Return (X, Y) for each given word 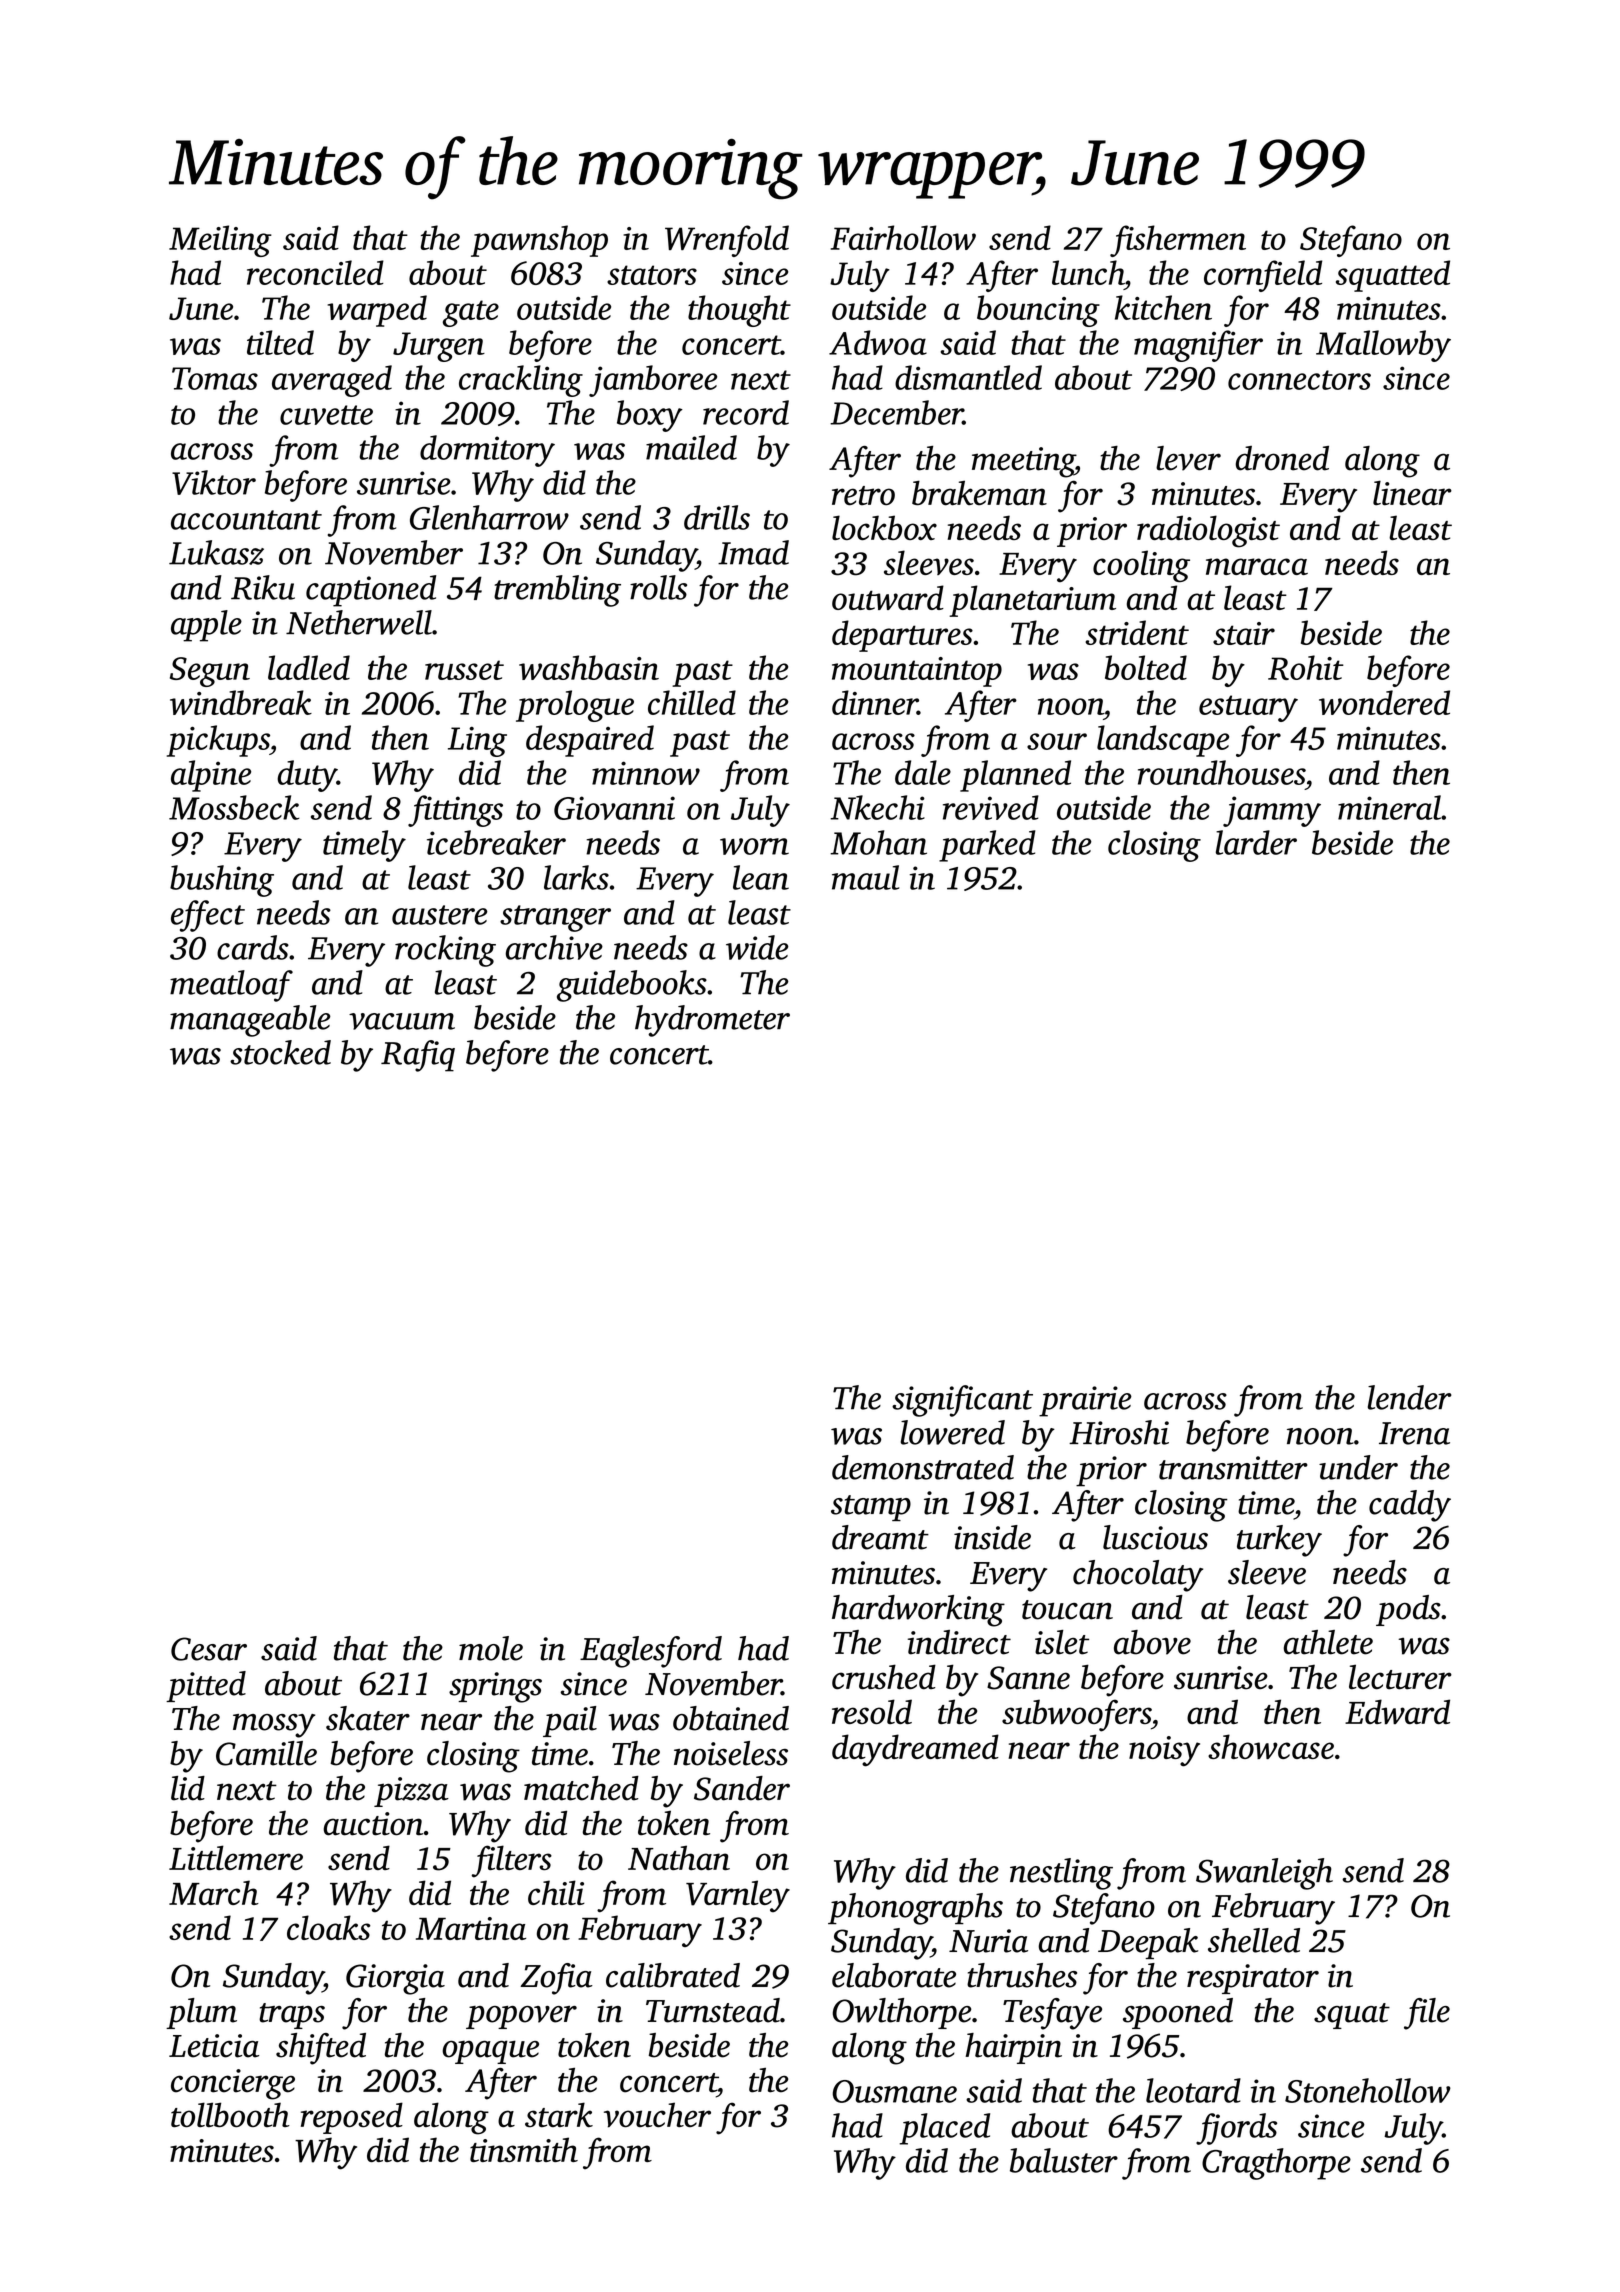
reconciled (315, 272)
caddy (1410, 1506)
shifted (321, 2049)
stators (652, 275)
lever (1188, 458)
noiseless (731, 1753)
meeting (1023, 462)
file (1427, 2014)
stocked (280, 1052)
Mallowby (1383, 346)
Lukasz (216, 552)
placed (945, 2129)
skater (368, 1718)
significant (962, 1401)
